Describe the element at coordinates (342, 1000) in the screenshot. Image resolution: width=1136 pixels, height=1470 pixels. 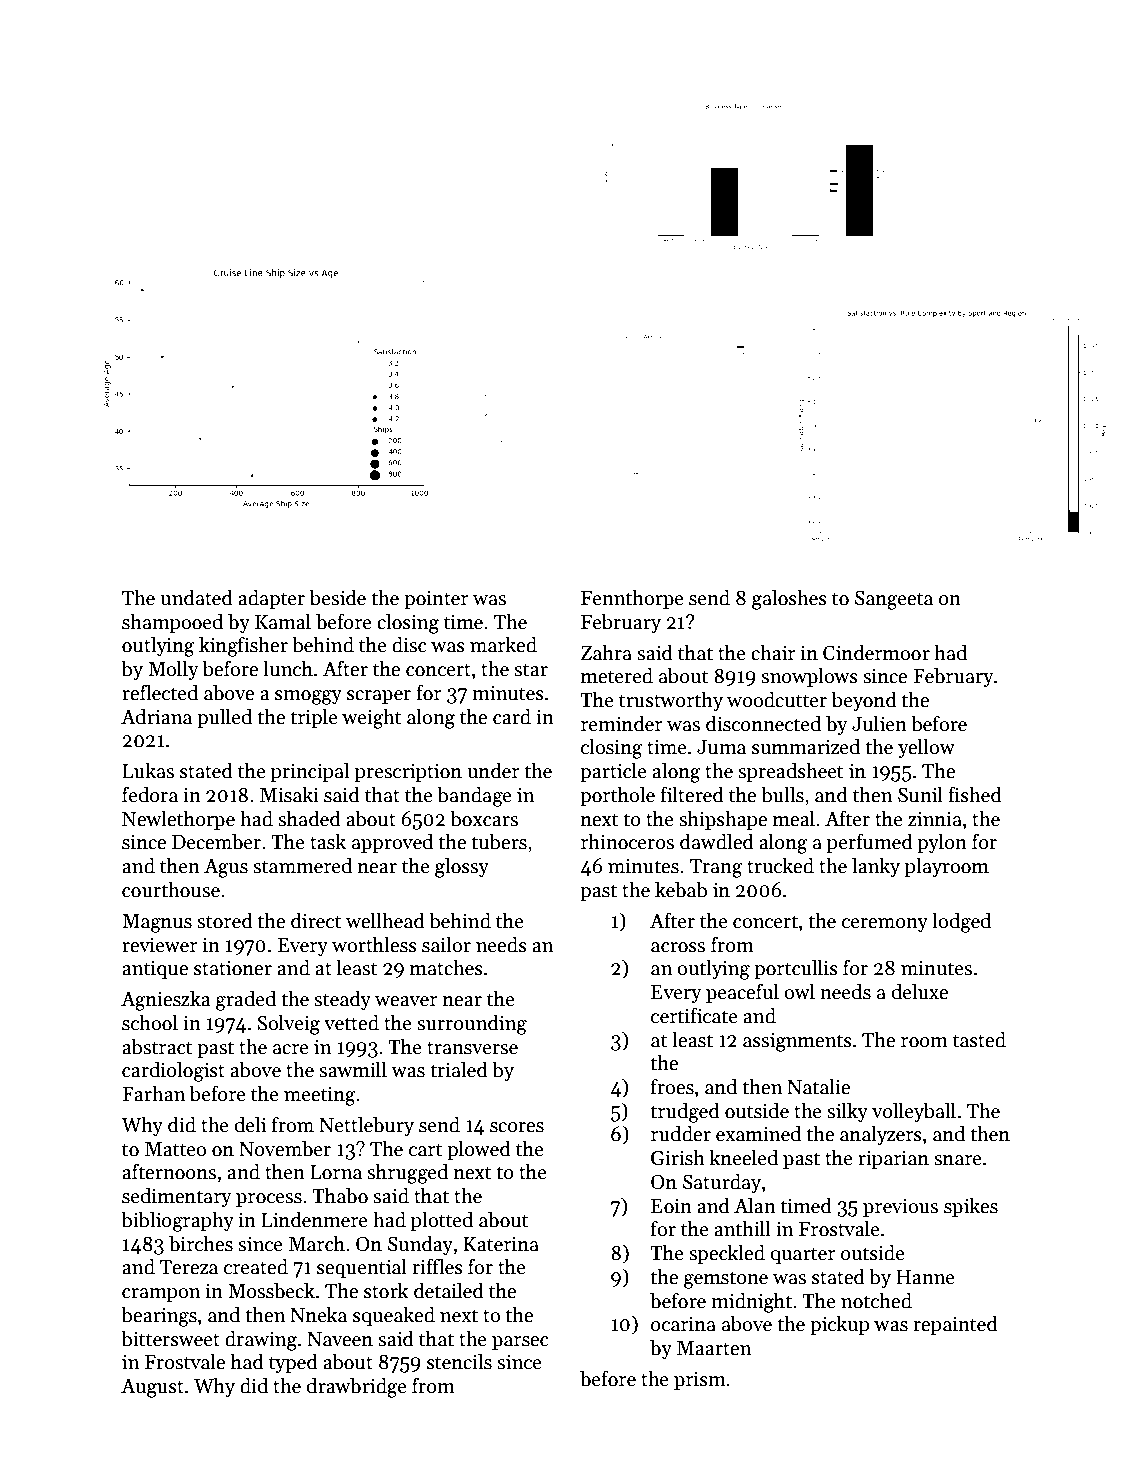
I see `steady` at that location.
